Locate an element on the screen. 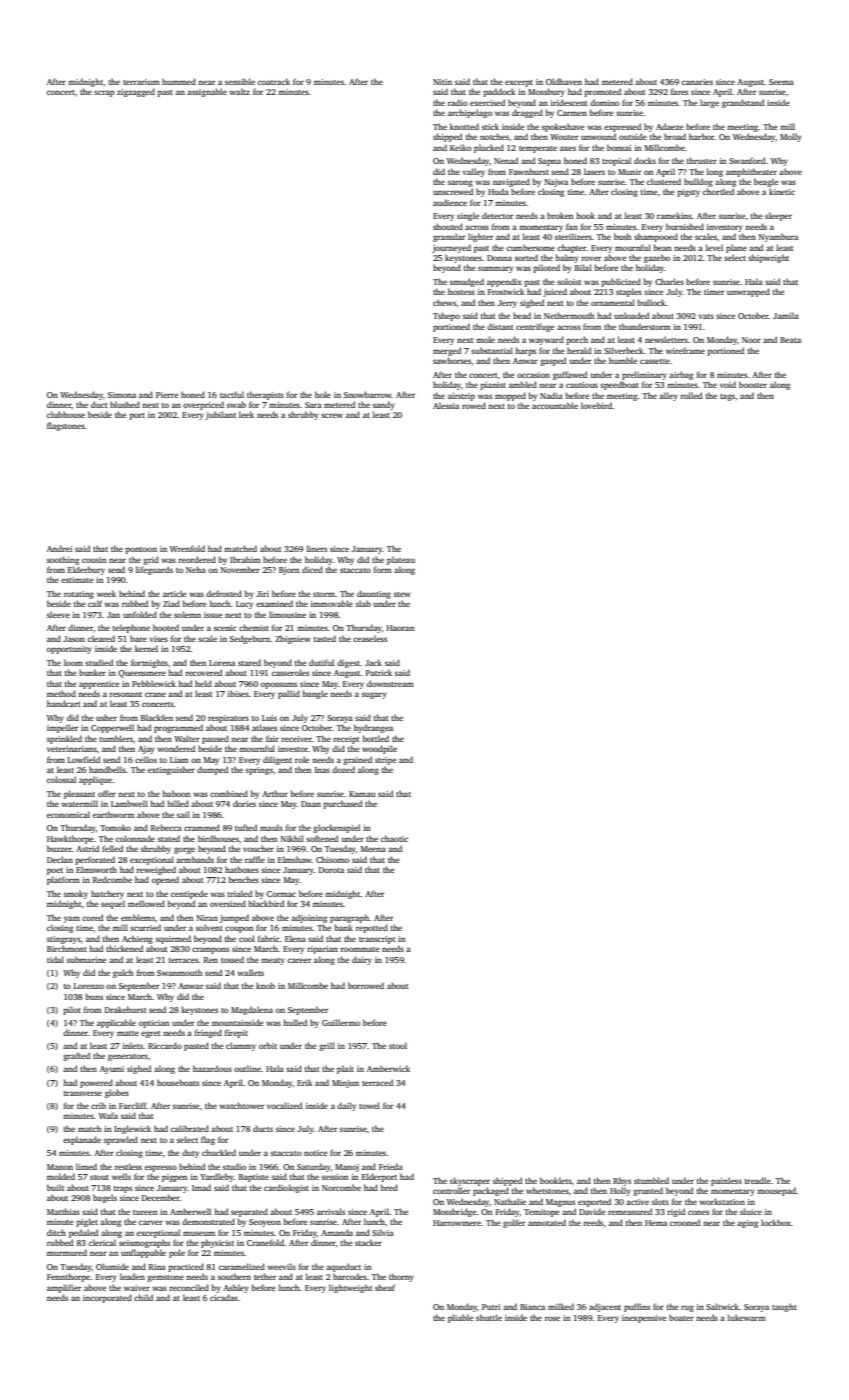 Image resolution: width=849 pixels, height=1400 pixels. rolled is located at coordinates (691, 395).
